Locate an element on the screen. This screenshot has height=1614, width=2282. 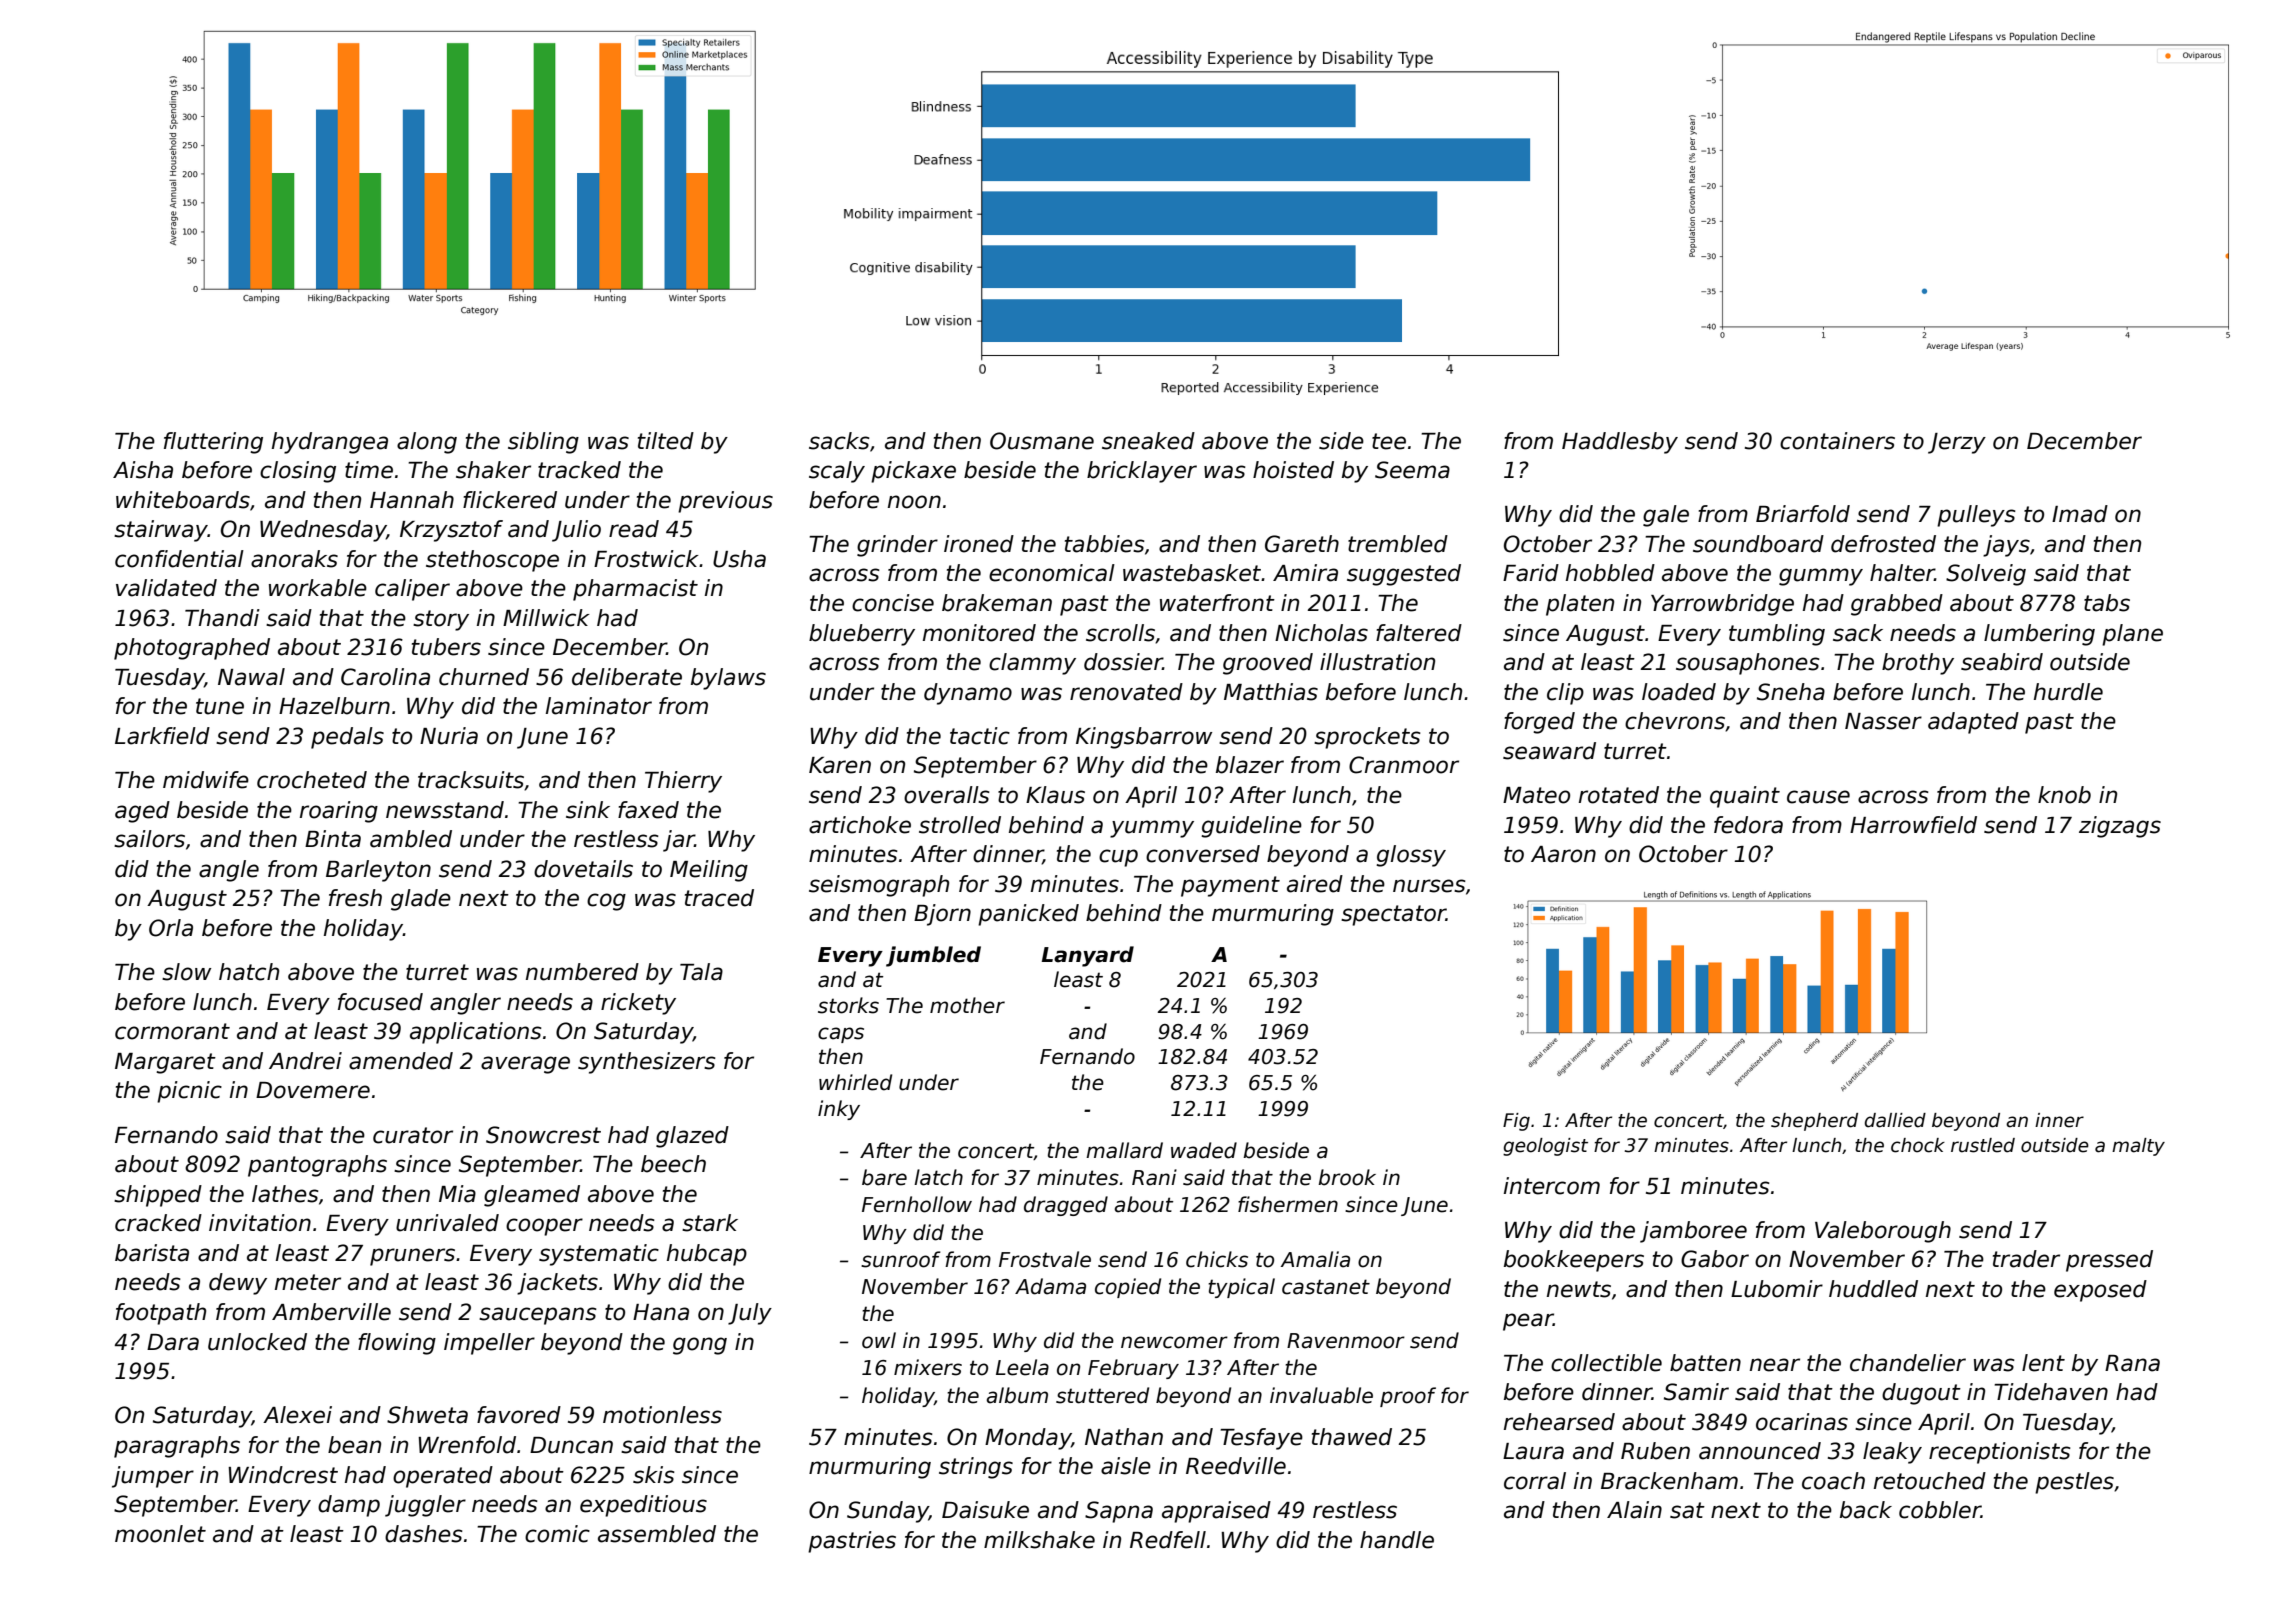
fluttering is located at coordinates (213, 443).
